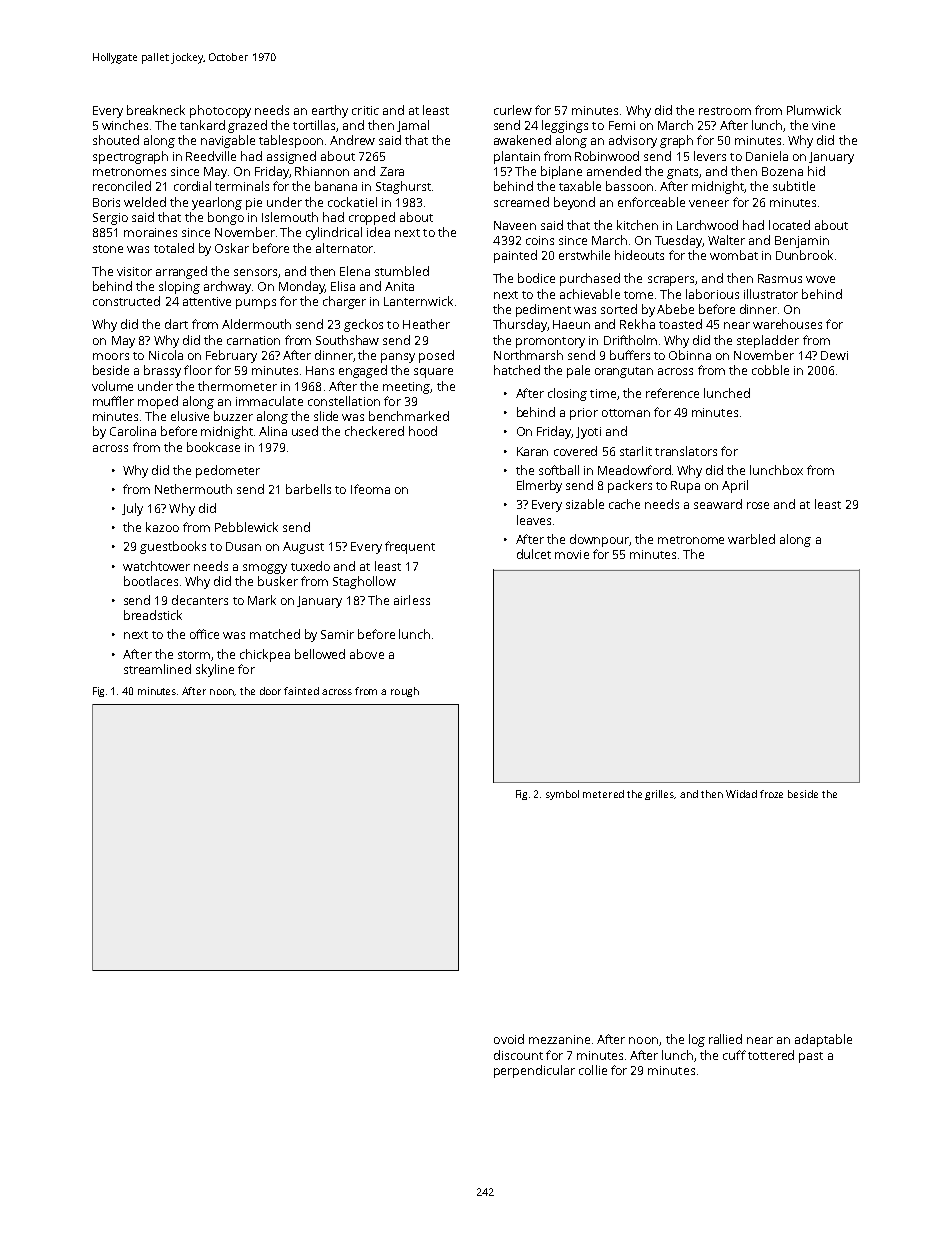 The image size is (952, 1233). What do you see at coordinates (559, 1039) in the image?
I see `mezzanine` at bounding box center [559, 1039].
